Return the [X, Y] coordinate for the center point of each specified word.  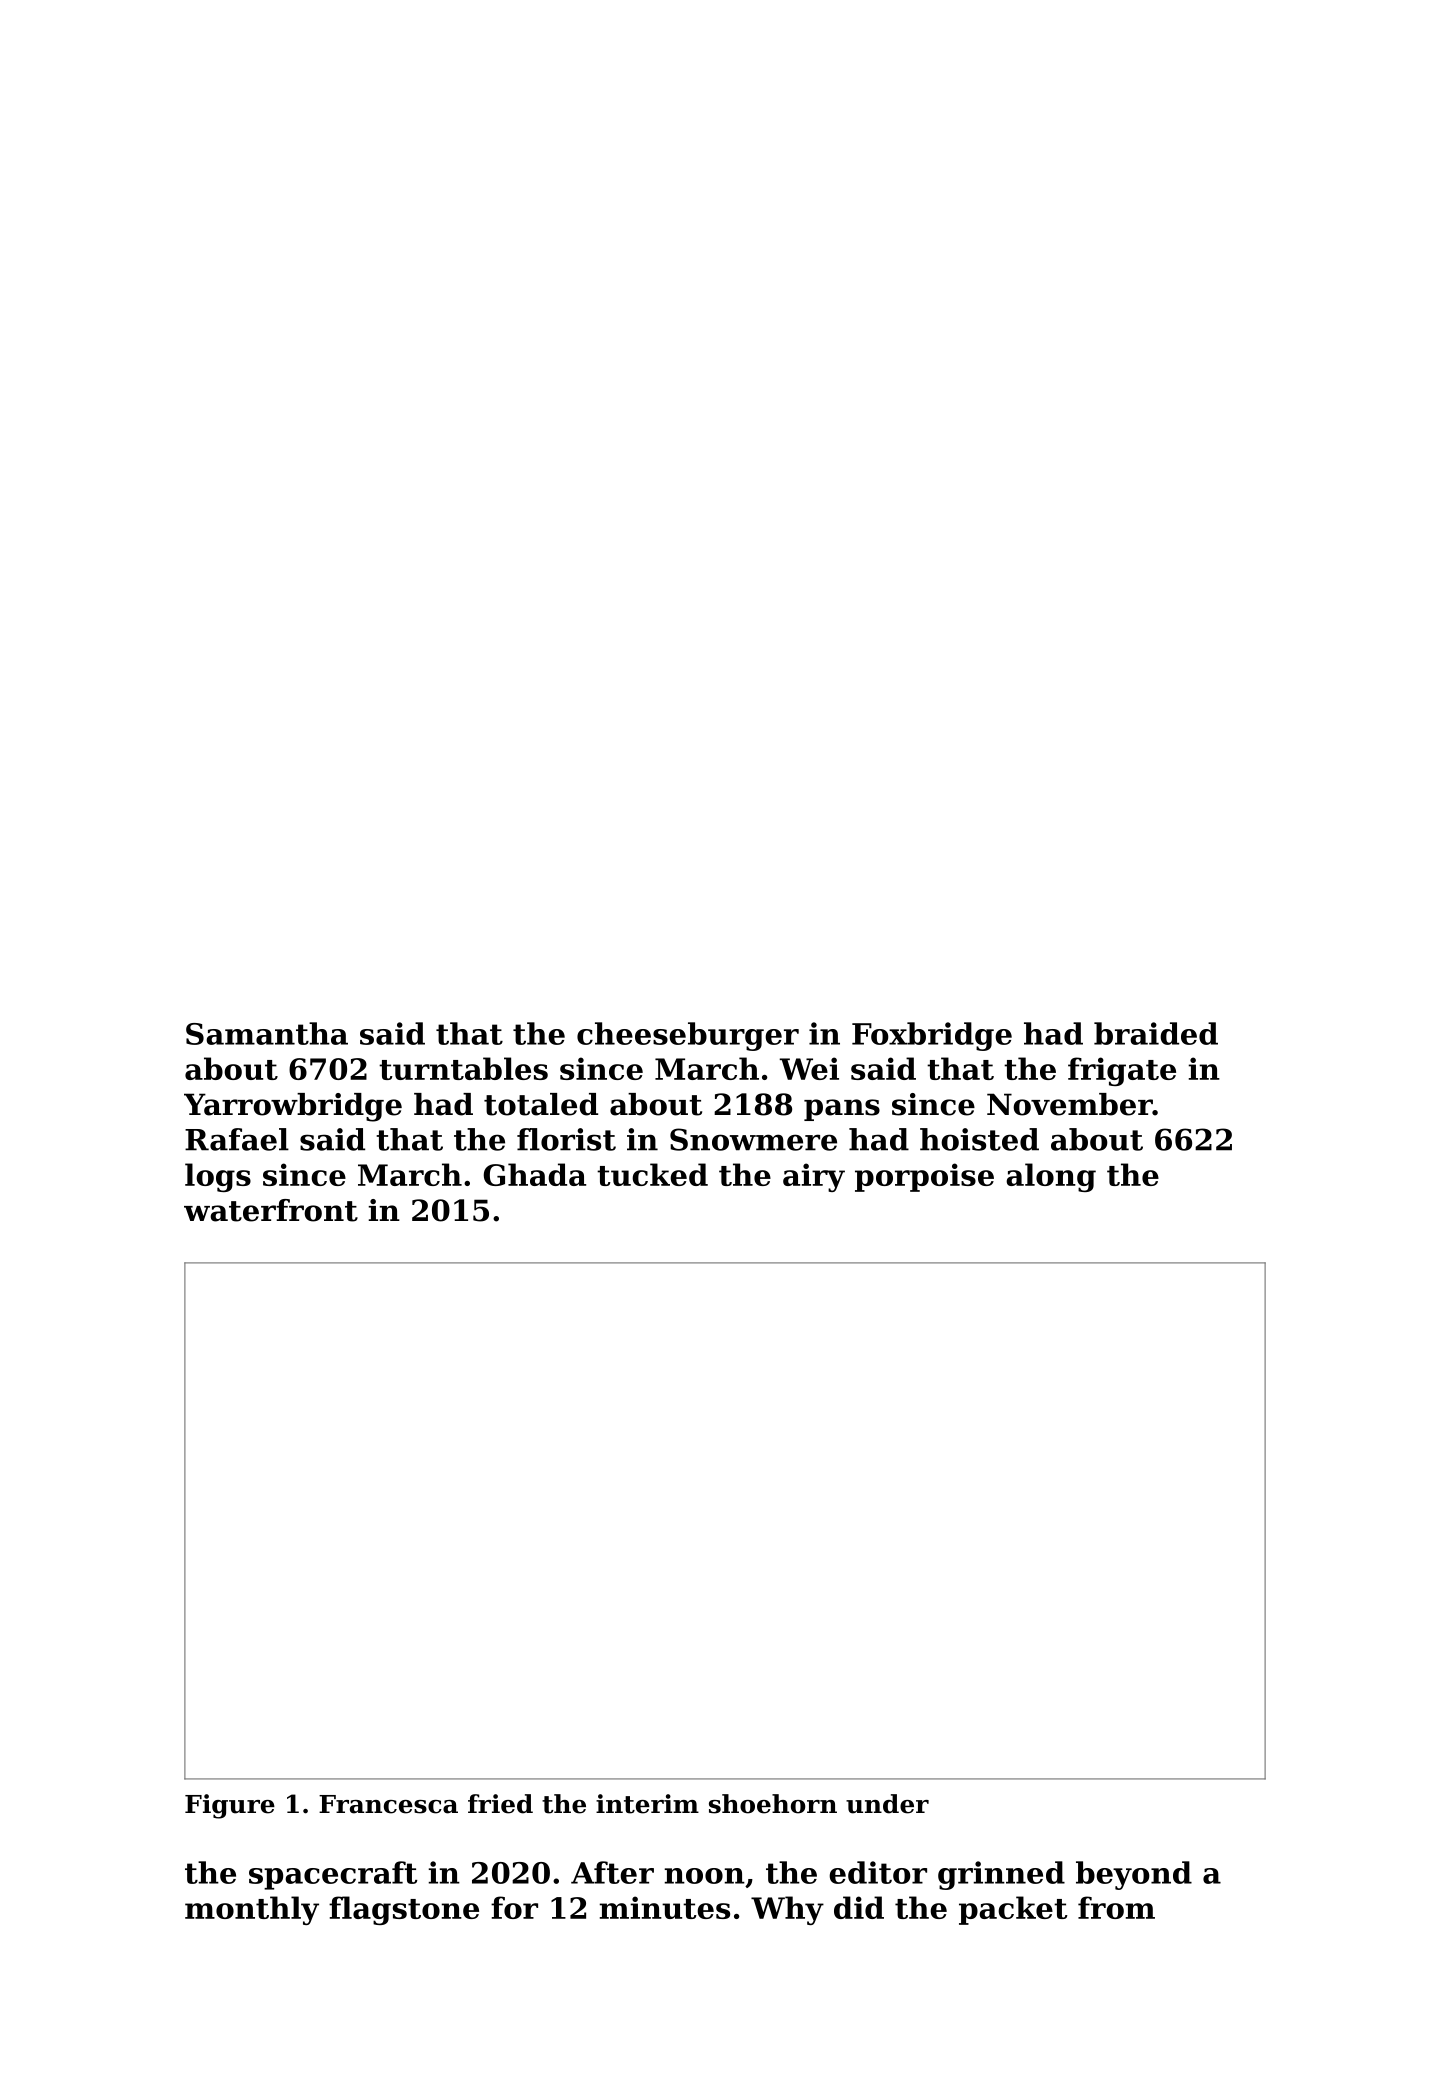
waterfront [271, 1210]
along [1051, 1177]
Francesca [388, 1804]
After [612, 1872]
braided [1156, 1033]
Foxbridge [932, 1036]
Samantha [267, 1033]
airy [814, 1177]
